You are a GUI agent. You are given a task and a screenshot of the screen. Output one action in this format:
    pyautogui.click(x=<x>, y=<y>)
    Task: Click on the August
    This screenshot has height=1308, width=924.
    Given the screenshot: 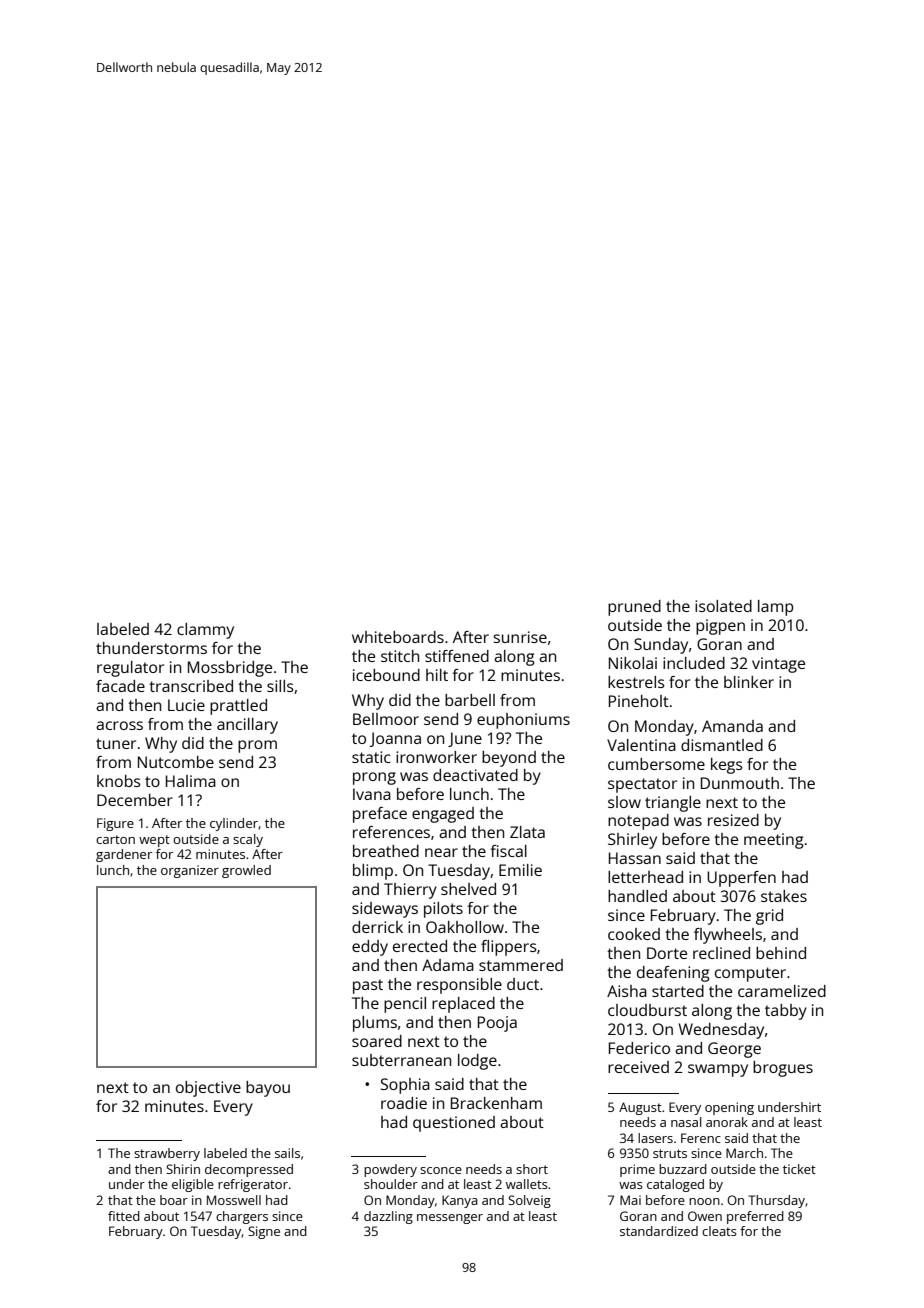 What is the action you would take?
    pyautogui.click(x=640, y=1108)
